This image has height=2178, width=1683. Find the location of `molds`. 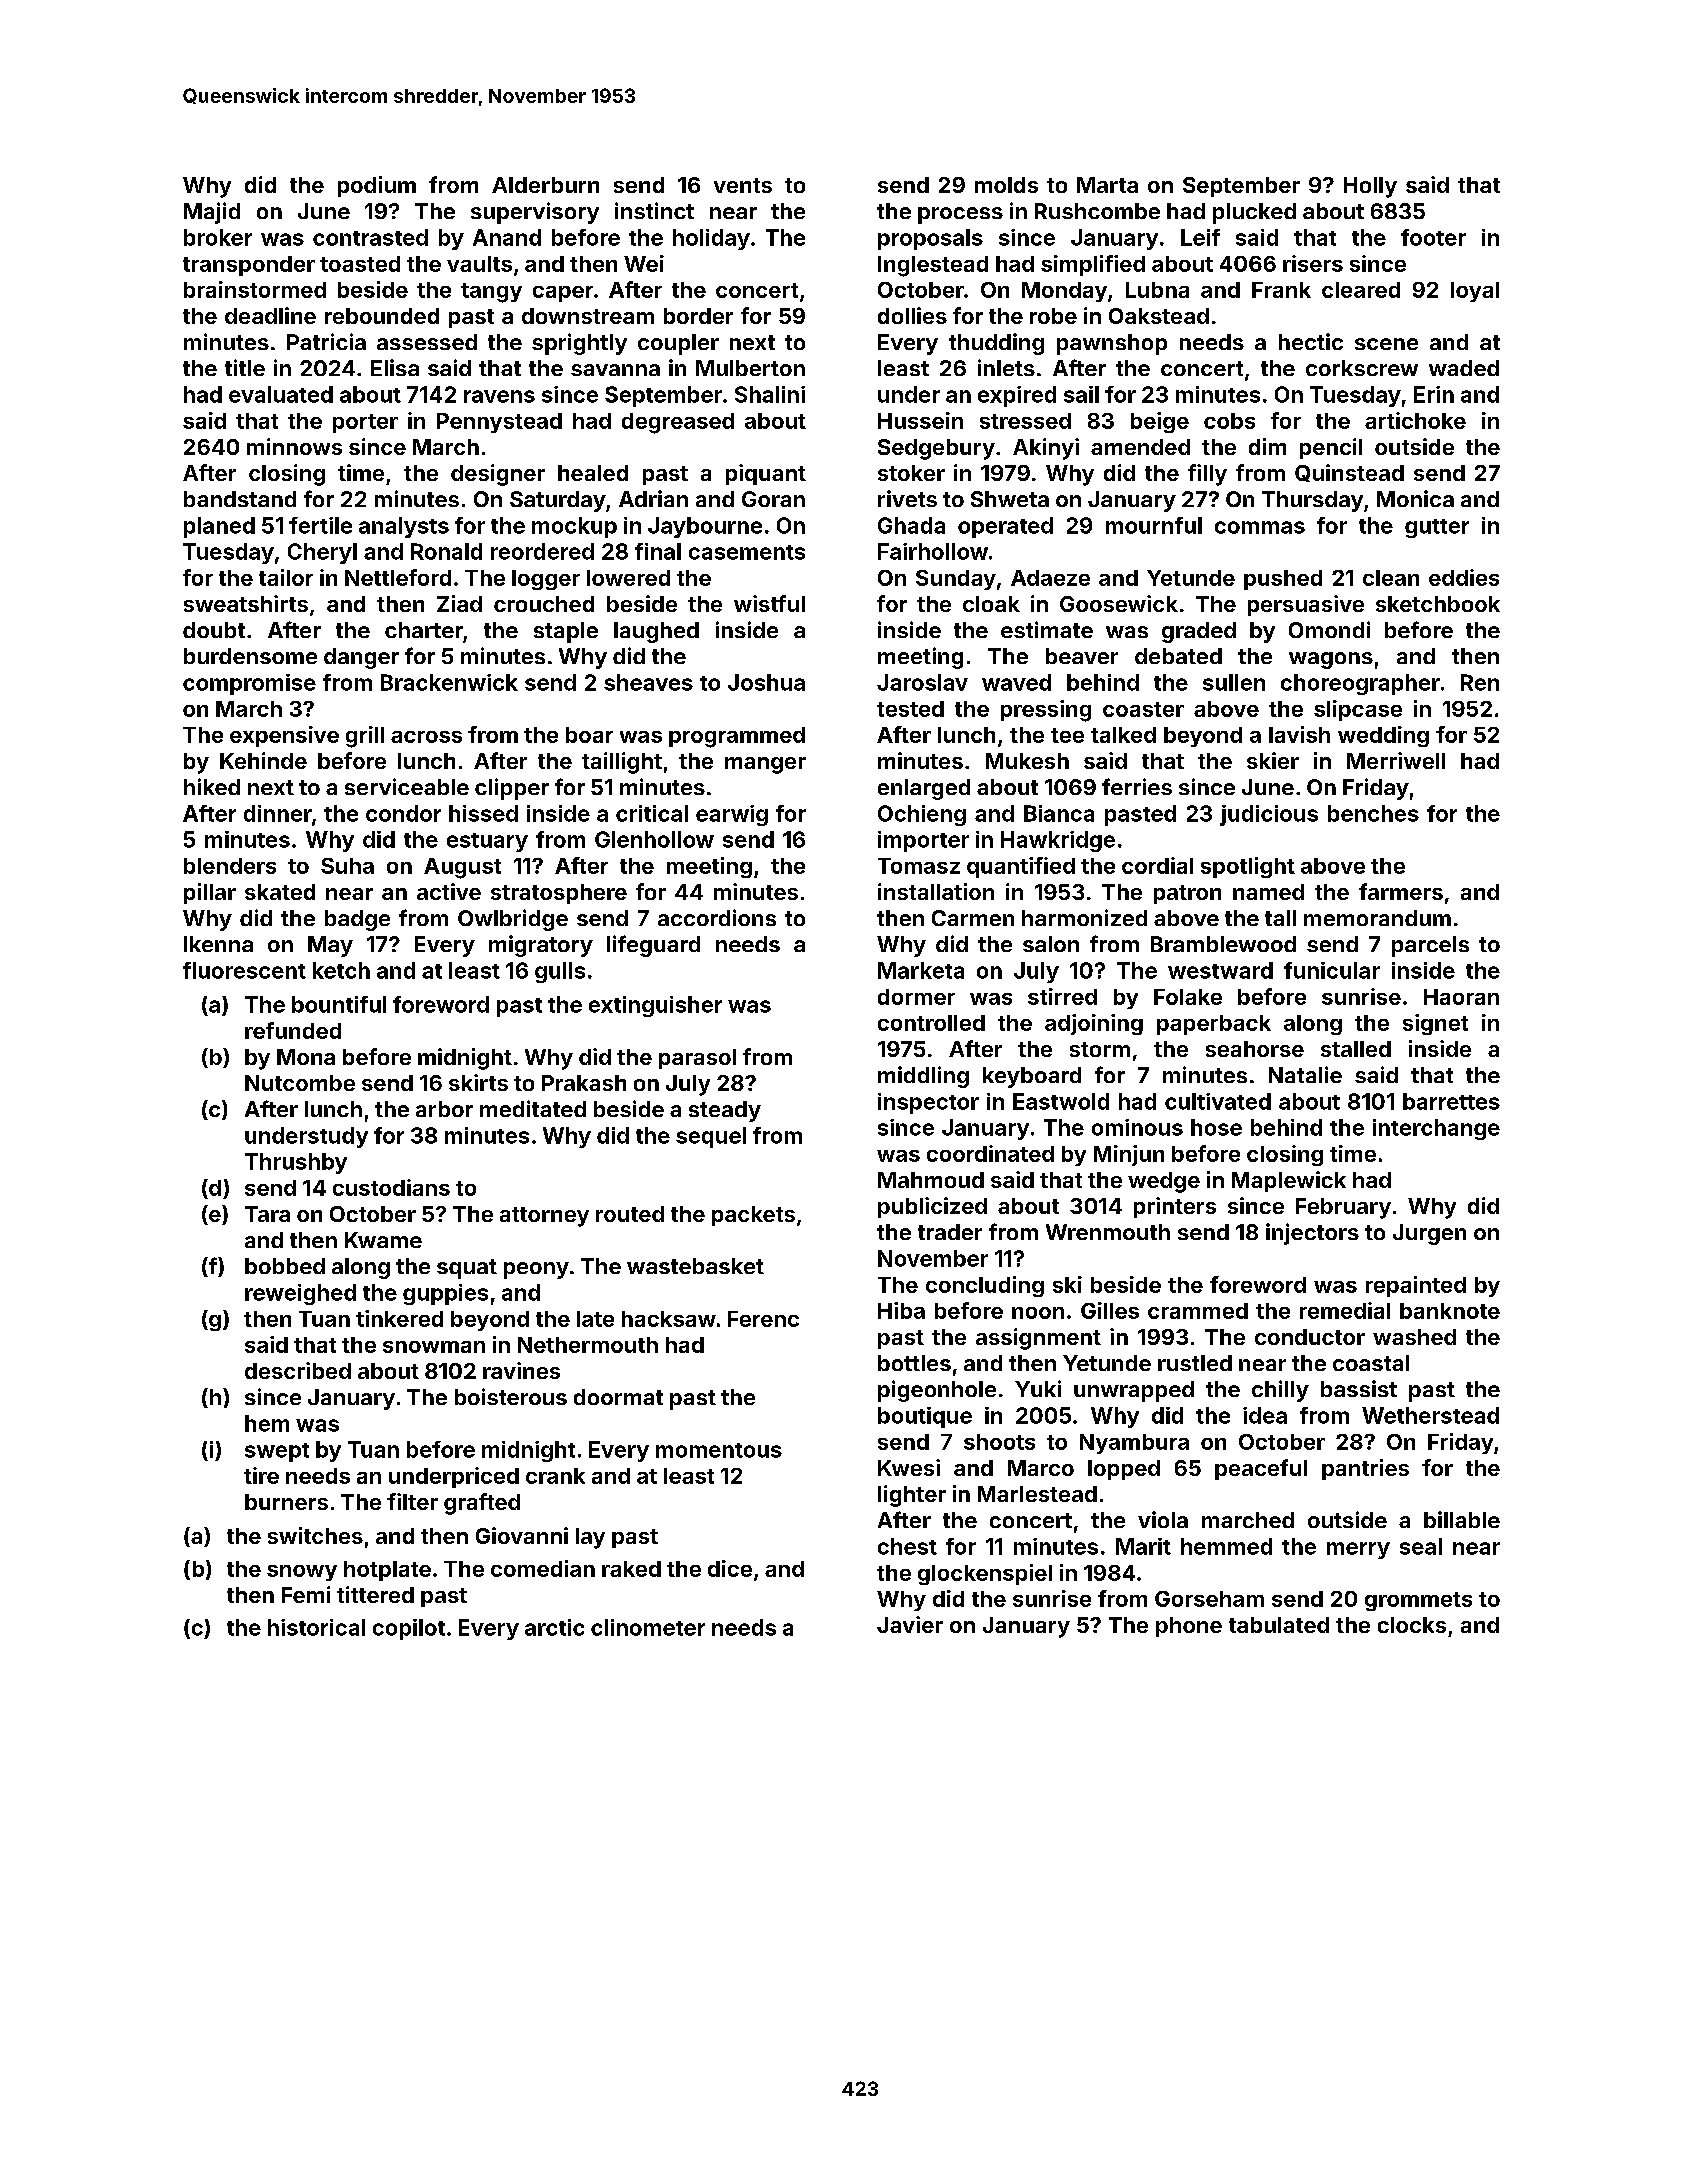

molds is located at coordinates (1006, 185).
